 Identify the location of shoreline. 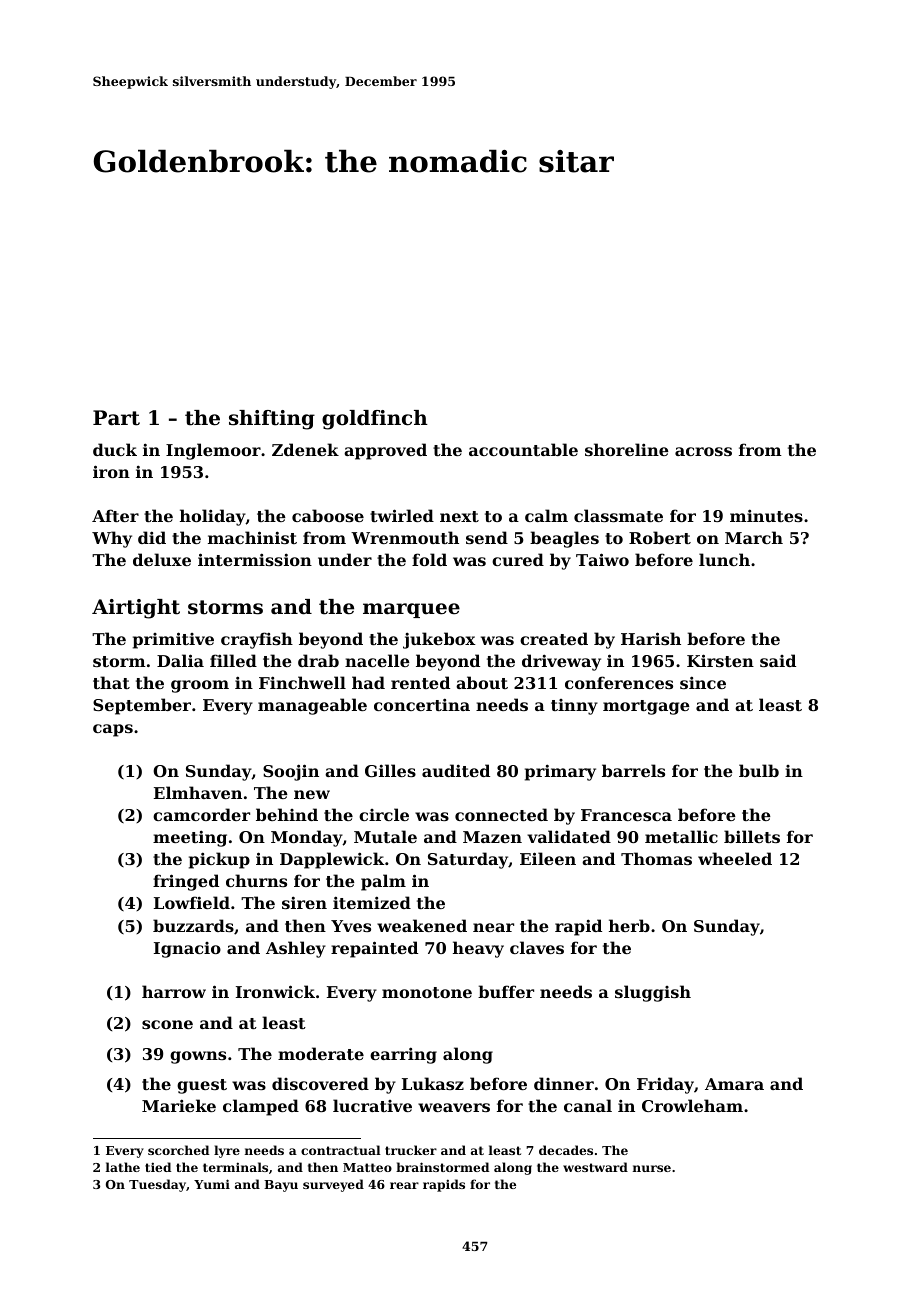
(627, 449).
